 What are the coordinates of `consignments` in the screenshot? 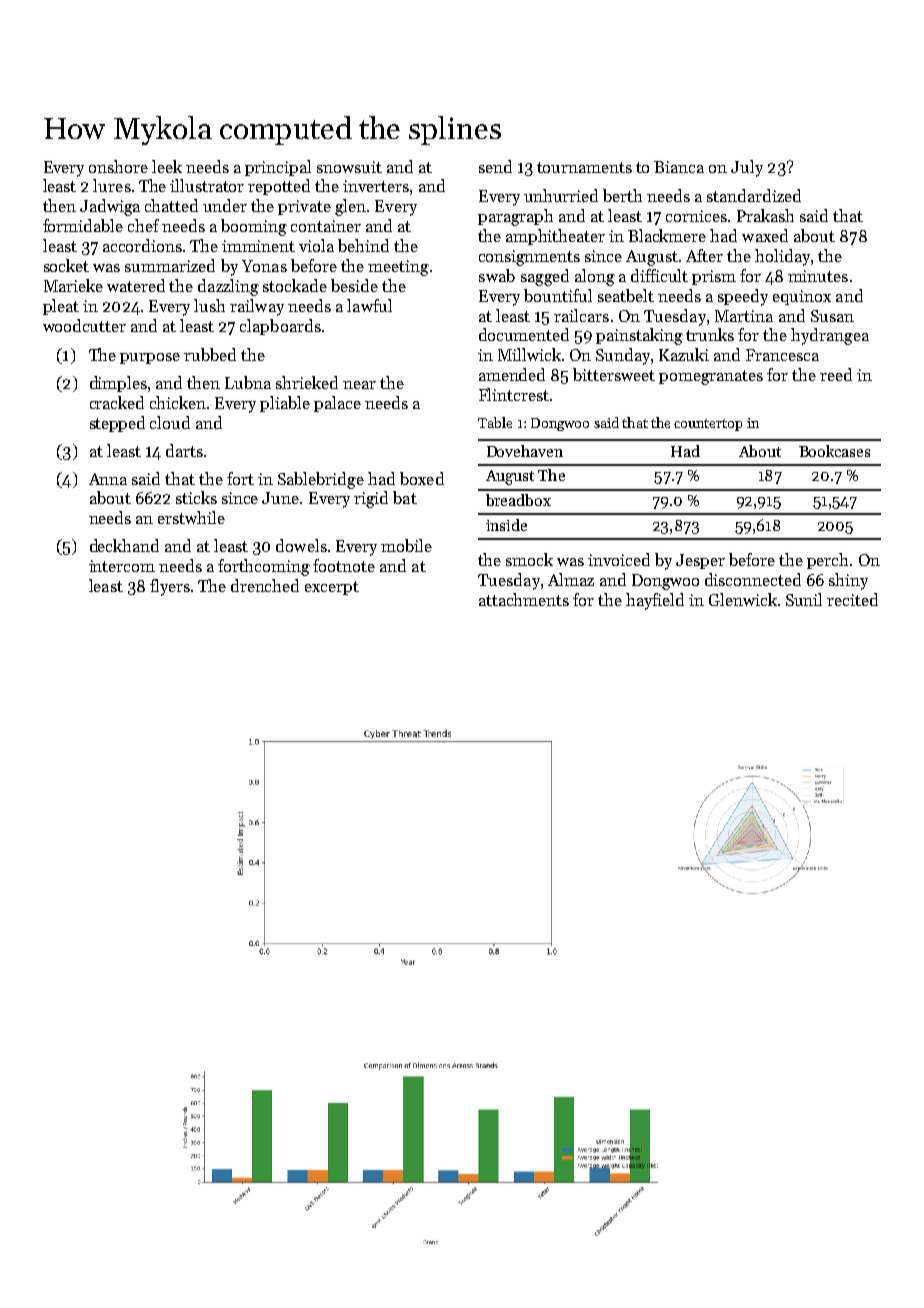 It's located at (529, 258).
